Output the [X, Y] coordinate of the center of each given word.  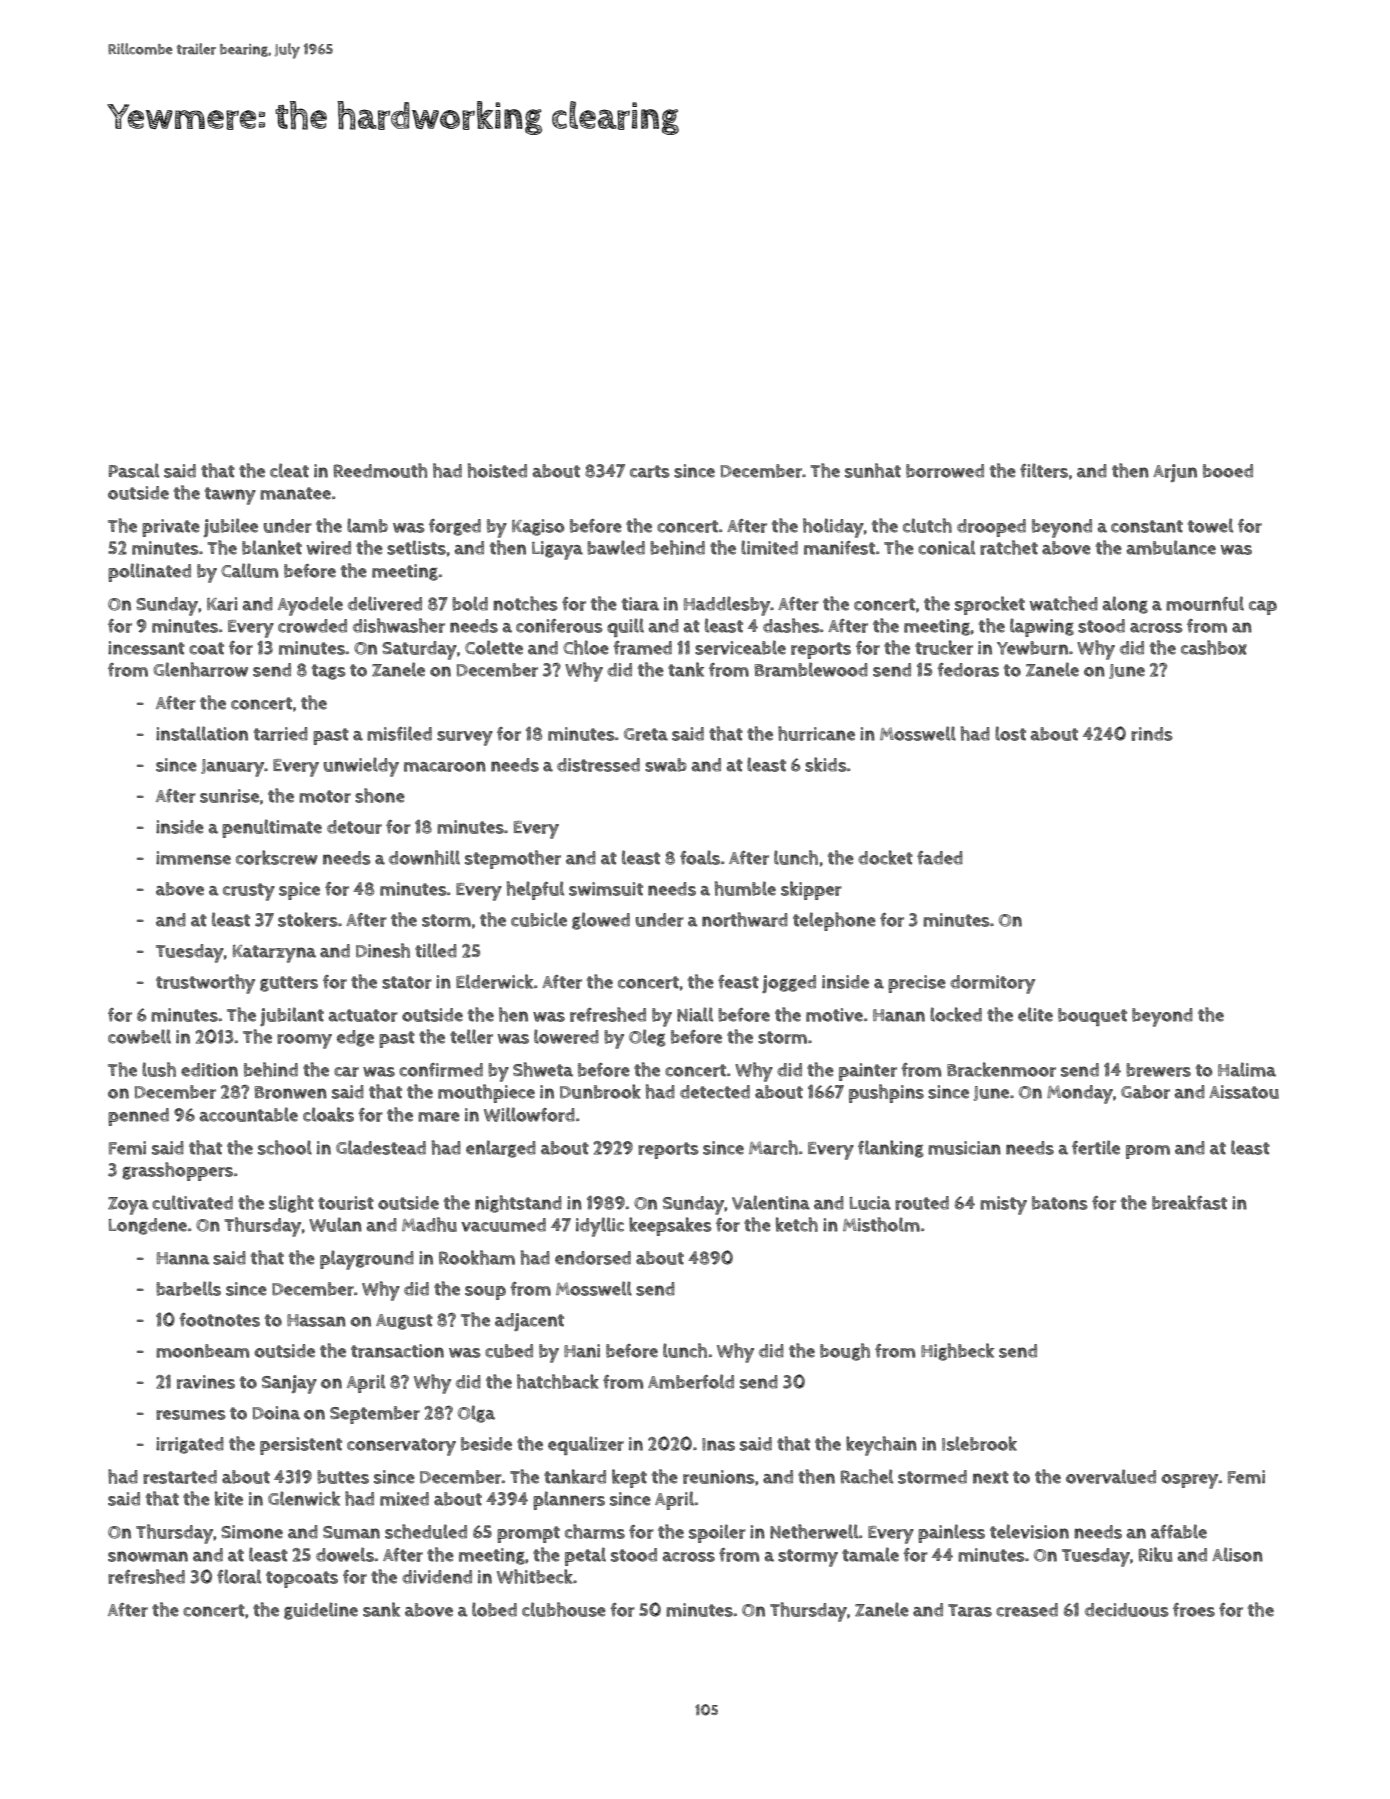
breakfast [1189, 1202]
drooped [991, 528]
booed [1228, 471]
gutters [289, 984]
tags [329, 672]
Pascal [134, 470]
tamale [870, 1554]
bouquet [1092, 1017]
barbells [188, 1288]
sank [381, 1609]
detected [715, 1092]
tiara [640, 604]
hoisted [497, 470]
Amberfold [691, 1381]
